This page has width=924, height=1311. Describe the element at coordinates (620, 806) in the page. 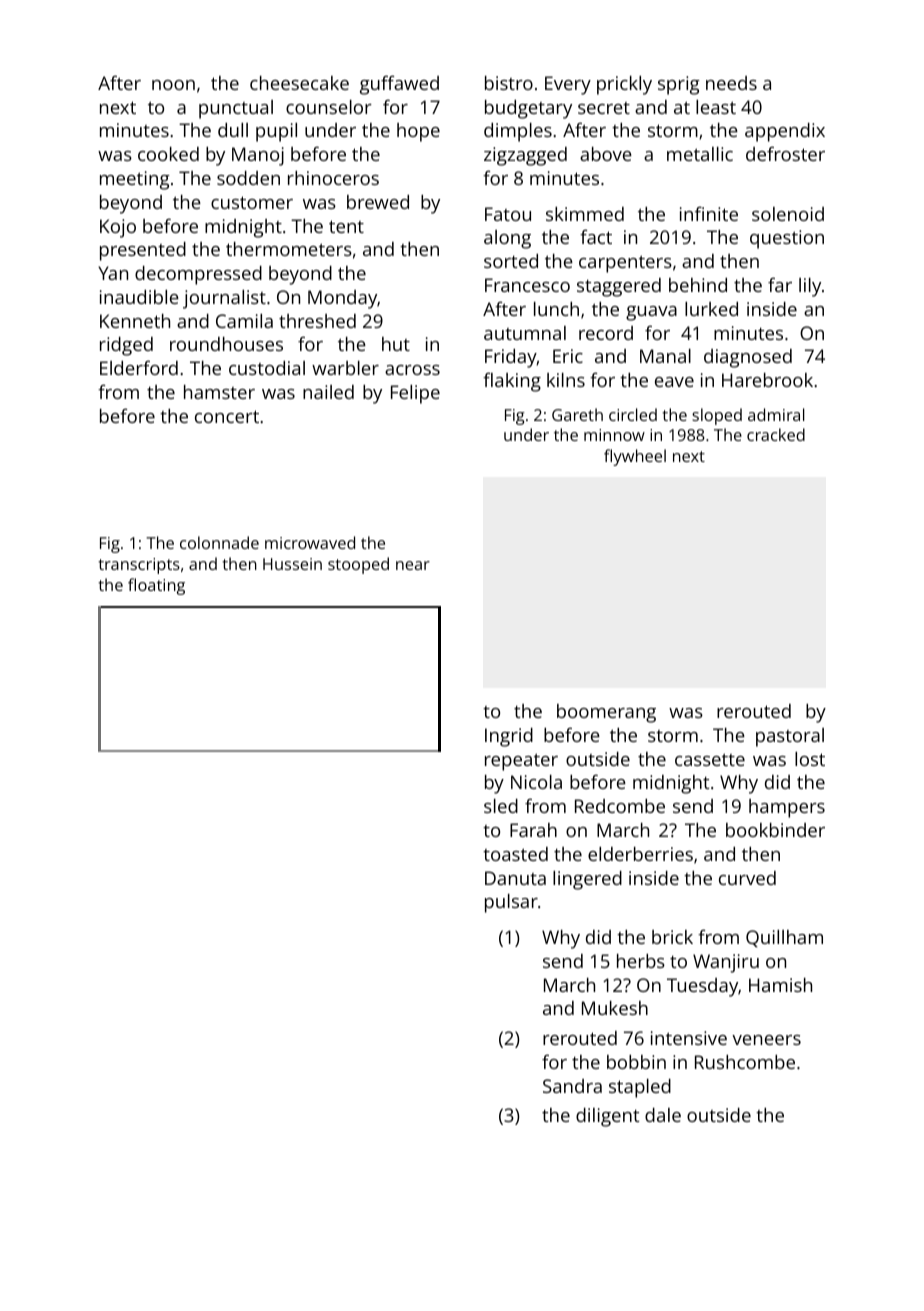

I see `Redcombe` at that location.
